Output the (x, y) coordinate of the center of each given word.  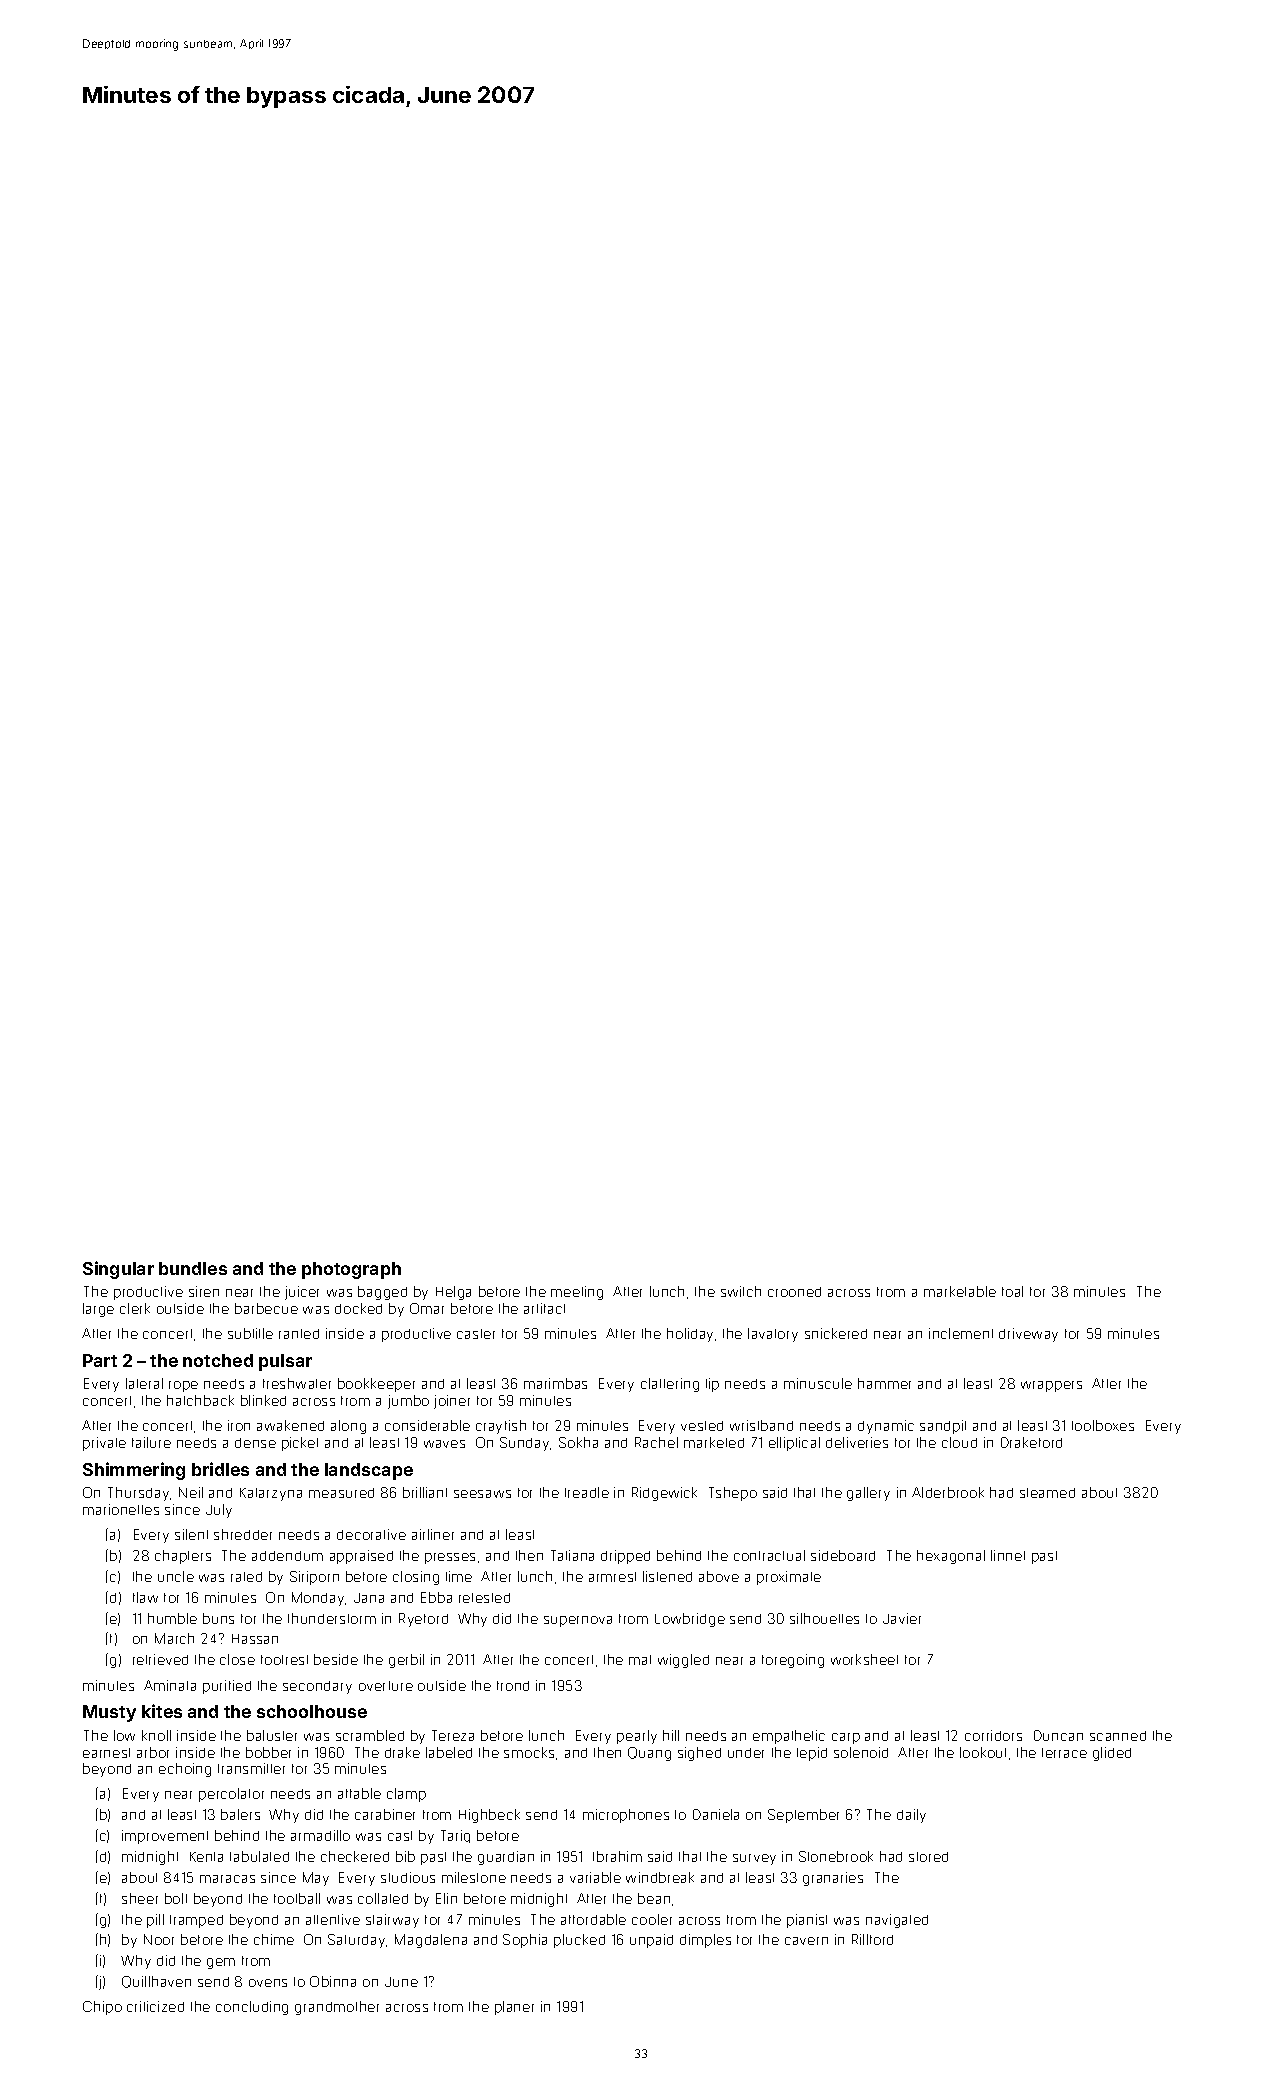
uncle (176, 1576)
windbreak (660, 1877)
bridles (220, 1469)
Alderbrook (948, 1492)
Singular (118, 1270)
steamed (1047, 1493)
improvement (165, 1837)
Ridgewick (664, 1494)
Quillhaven (156, 1982)
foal (1012, 1291)
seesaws (482, 1494)
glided (1112, 1754)
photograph (351, 1270)
